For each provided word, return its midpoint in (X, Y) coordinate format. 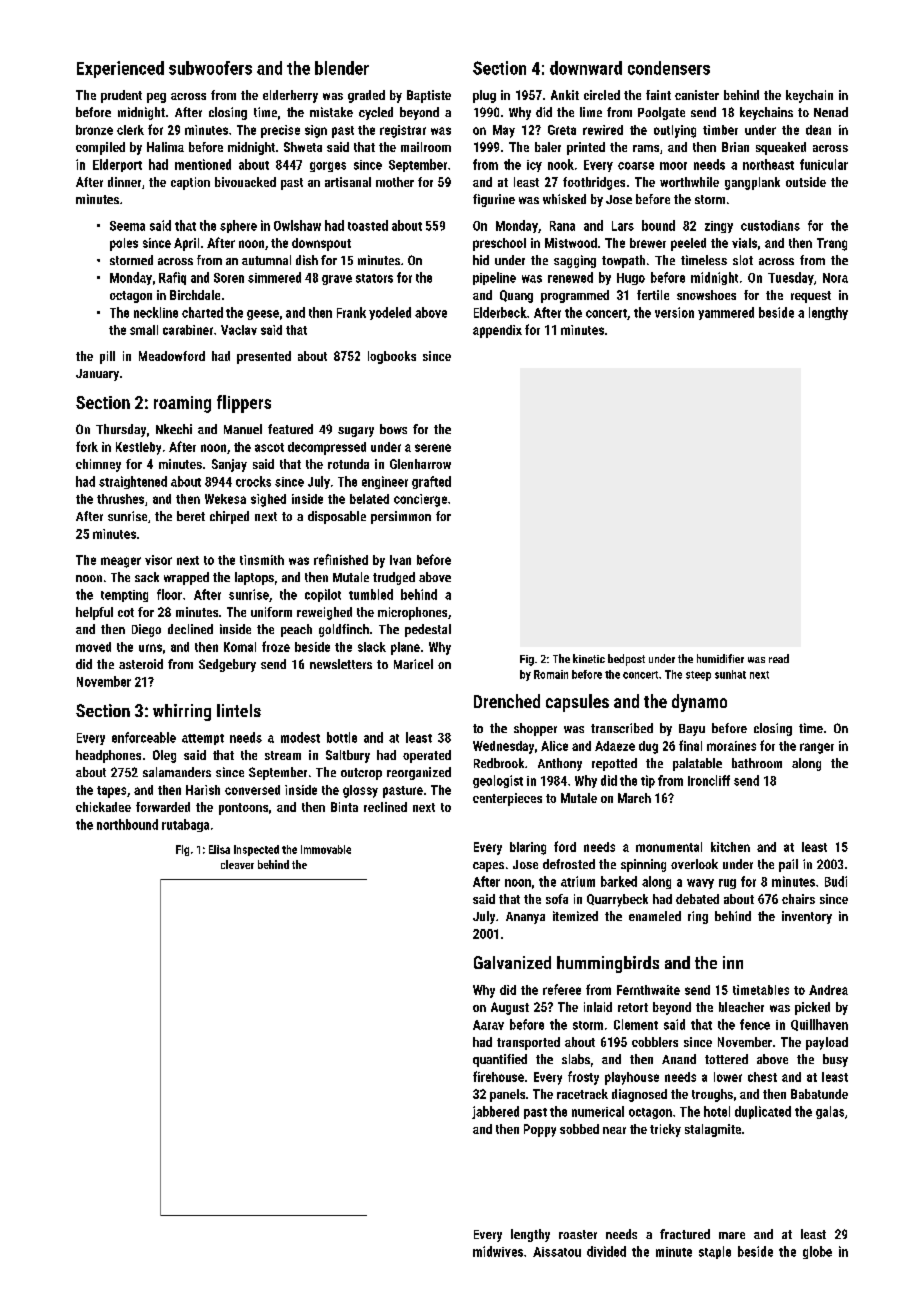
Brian (735, 147)
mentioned (203, 164)
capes (488, 867)
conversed (252, 790)
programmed (575, 296)
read (779, 658)
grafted (431, 482)
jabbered (495, 1112)
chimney (98, 465)
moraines (731, 746)
